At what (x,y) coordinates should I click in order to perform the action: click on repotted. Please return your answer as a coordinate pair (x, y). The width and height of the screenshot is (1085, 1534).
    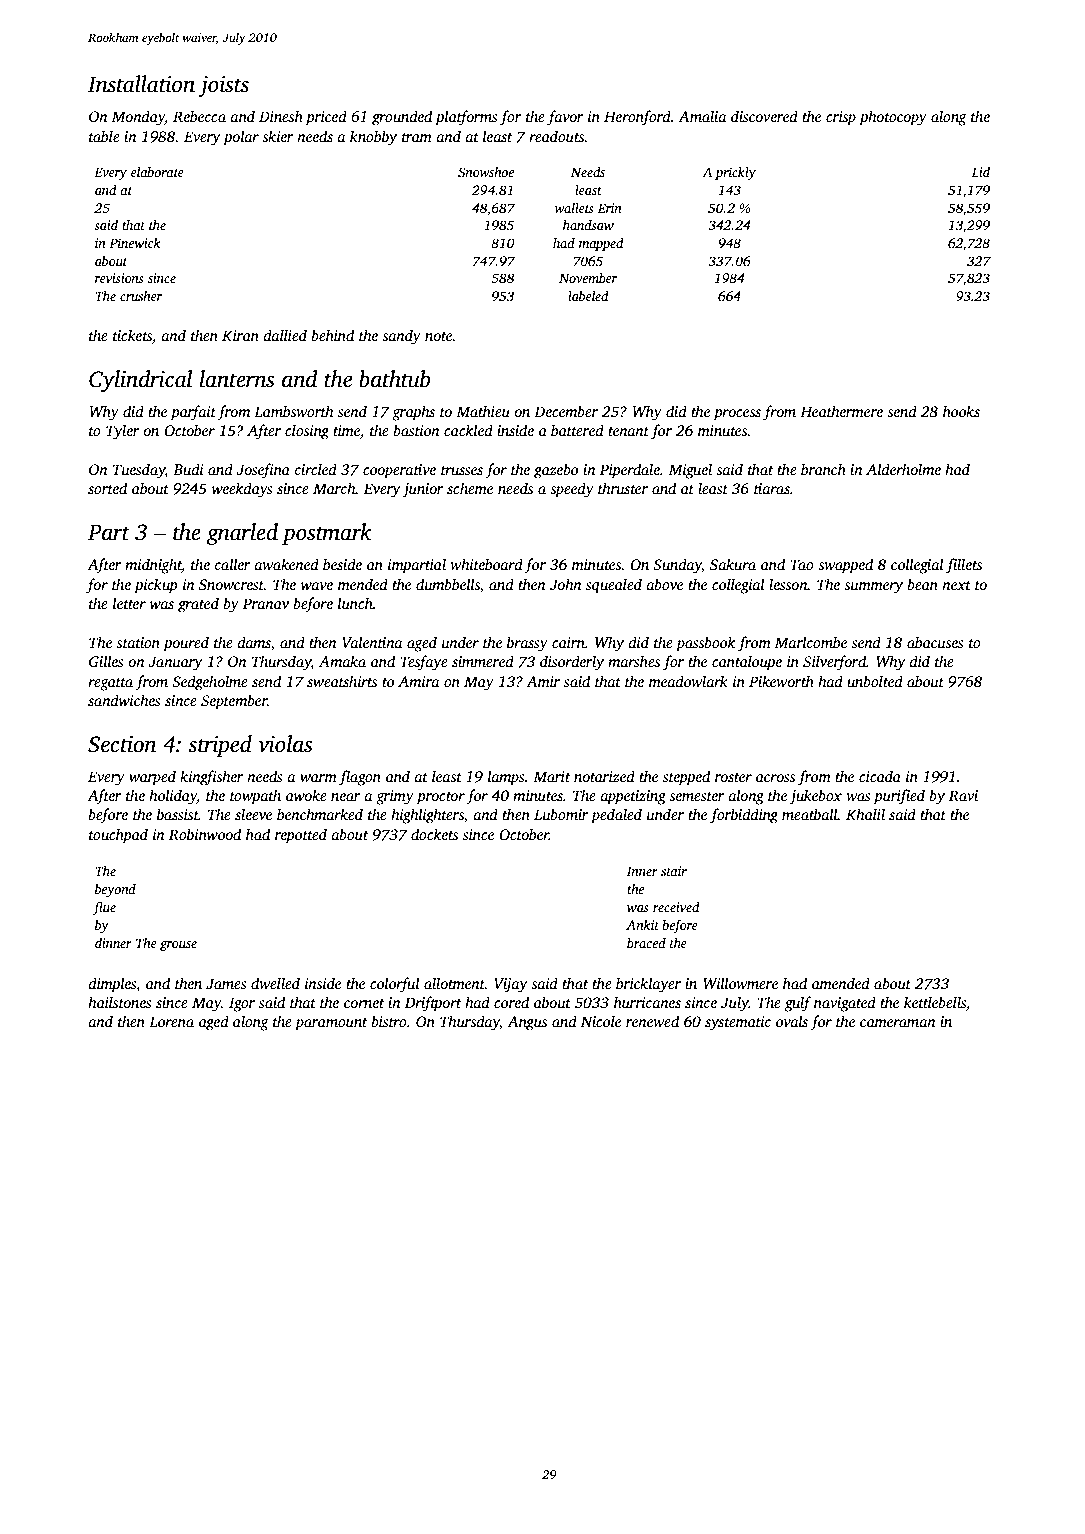
    Looking at the image, I should click on (301, 836).
